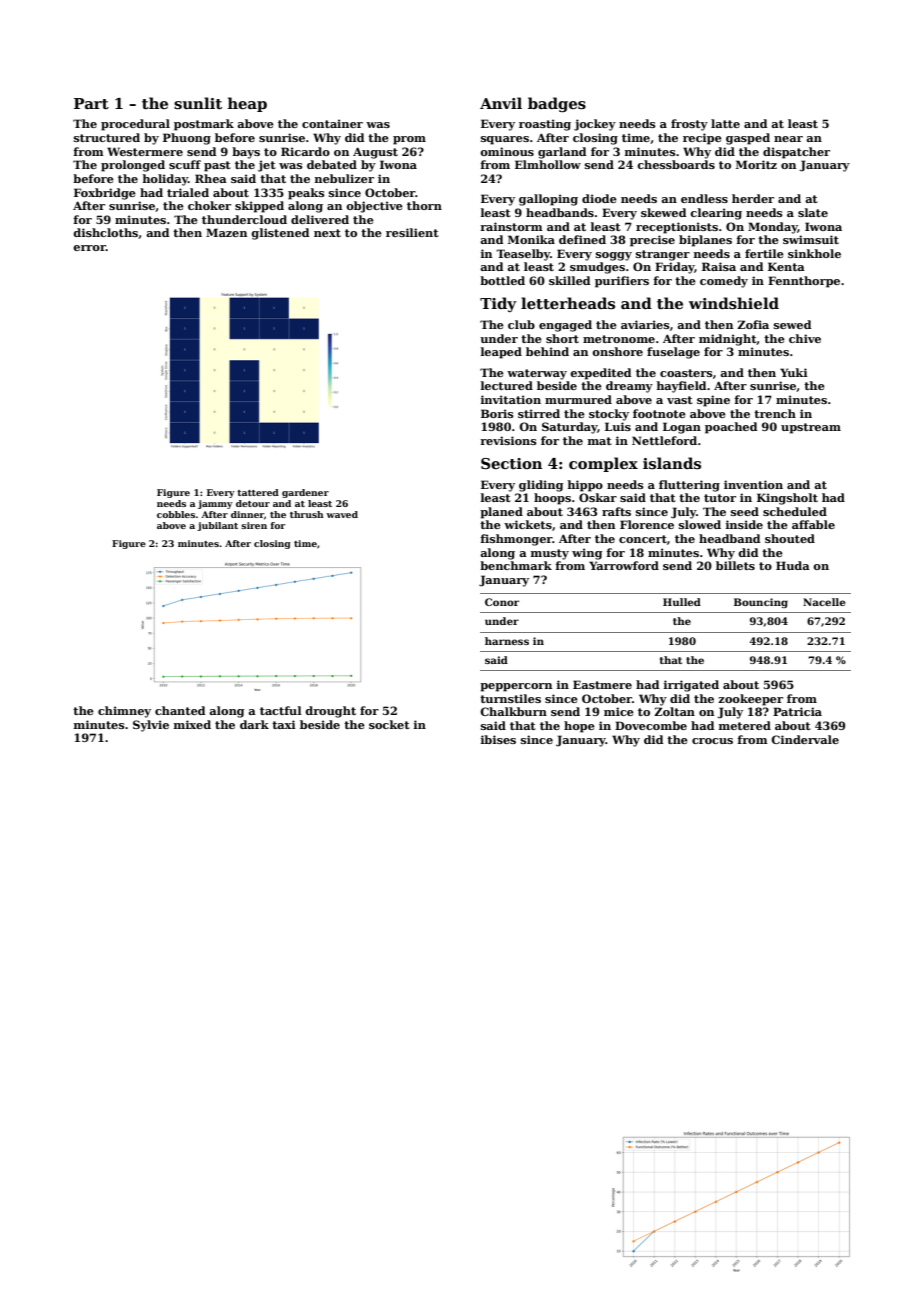  Describe the element at coordinates (557, 105) in the screenshot. I see `badges` at that location.
